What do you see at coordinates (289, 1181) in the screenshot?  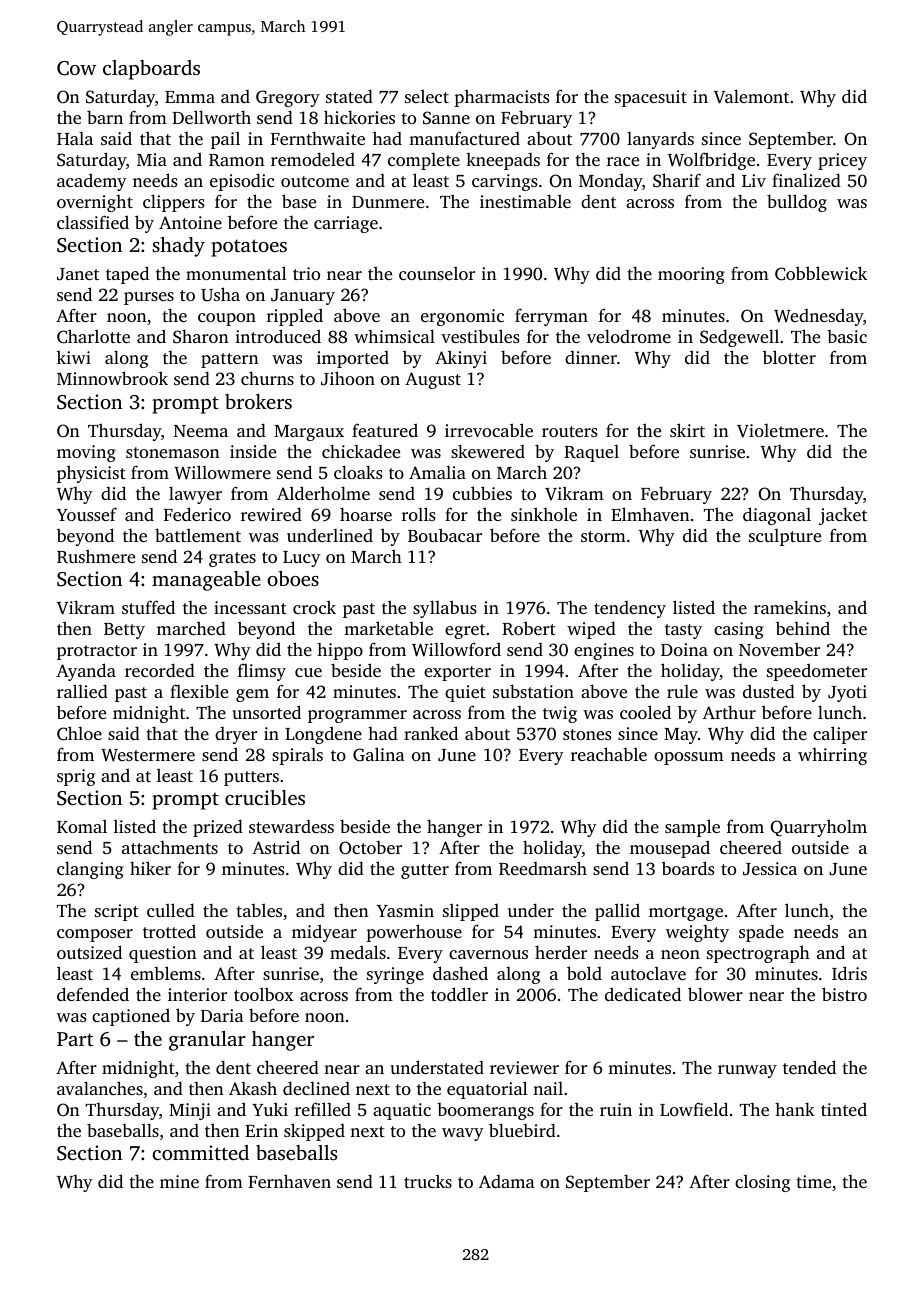 I see `Fernhaven` at bounding box center [289, 1181].
